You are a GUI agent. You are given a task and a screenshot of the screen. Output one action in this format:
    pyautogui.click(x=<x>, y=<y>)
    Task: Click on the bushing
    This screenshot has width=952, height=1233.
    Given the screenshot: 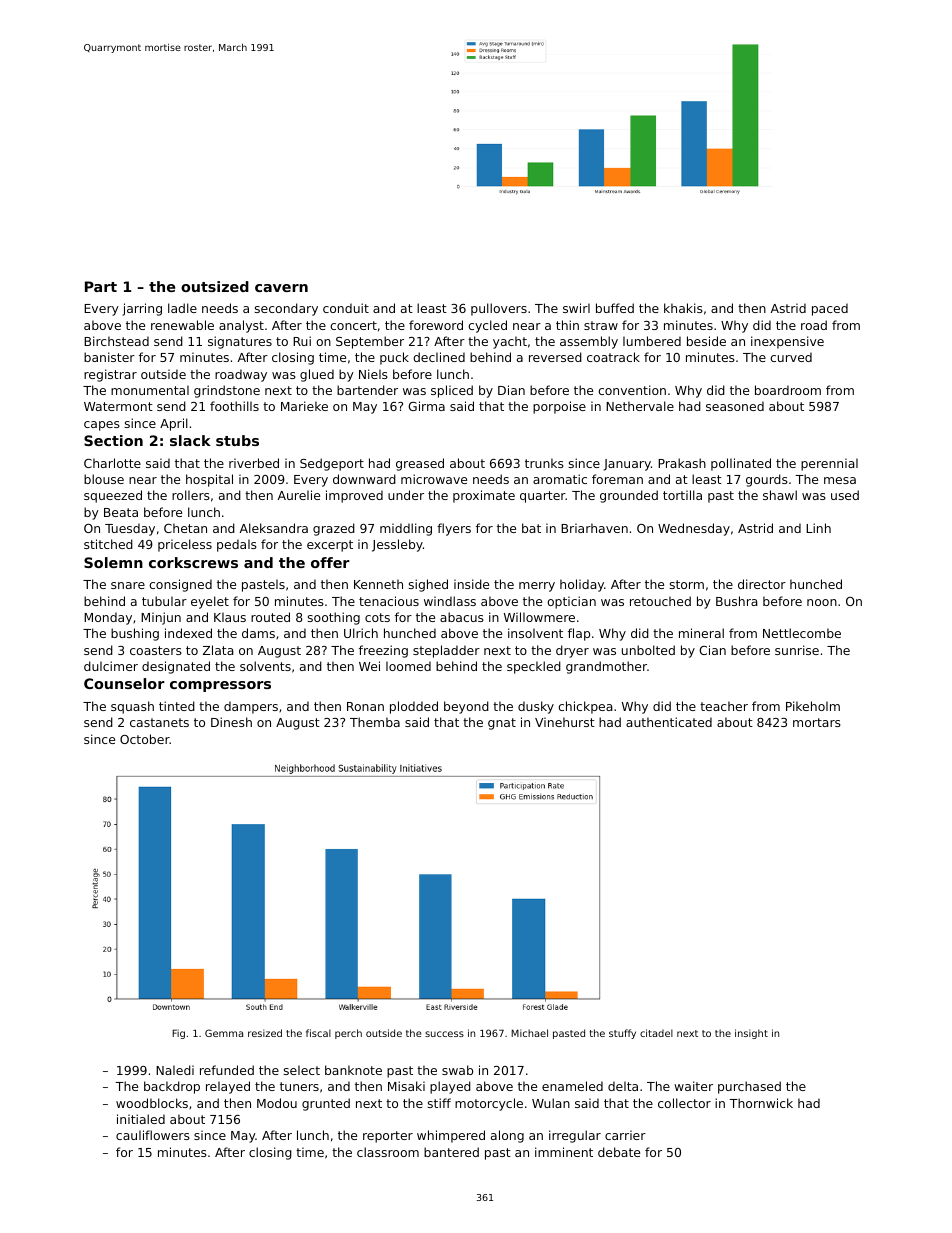 What is the action you would take?
    pyautogui.click(x=135, y=634)
